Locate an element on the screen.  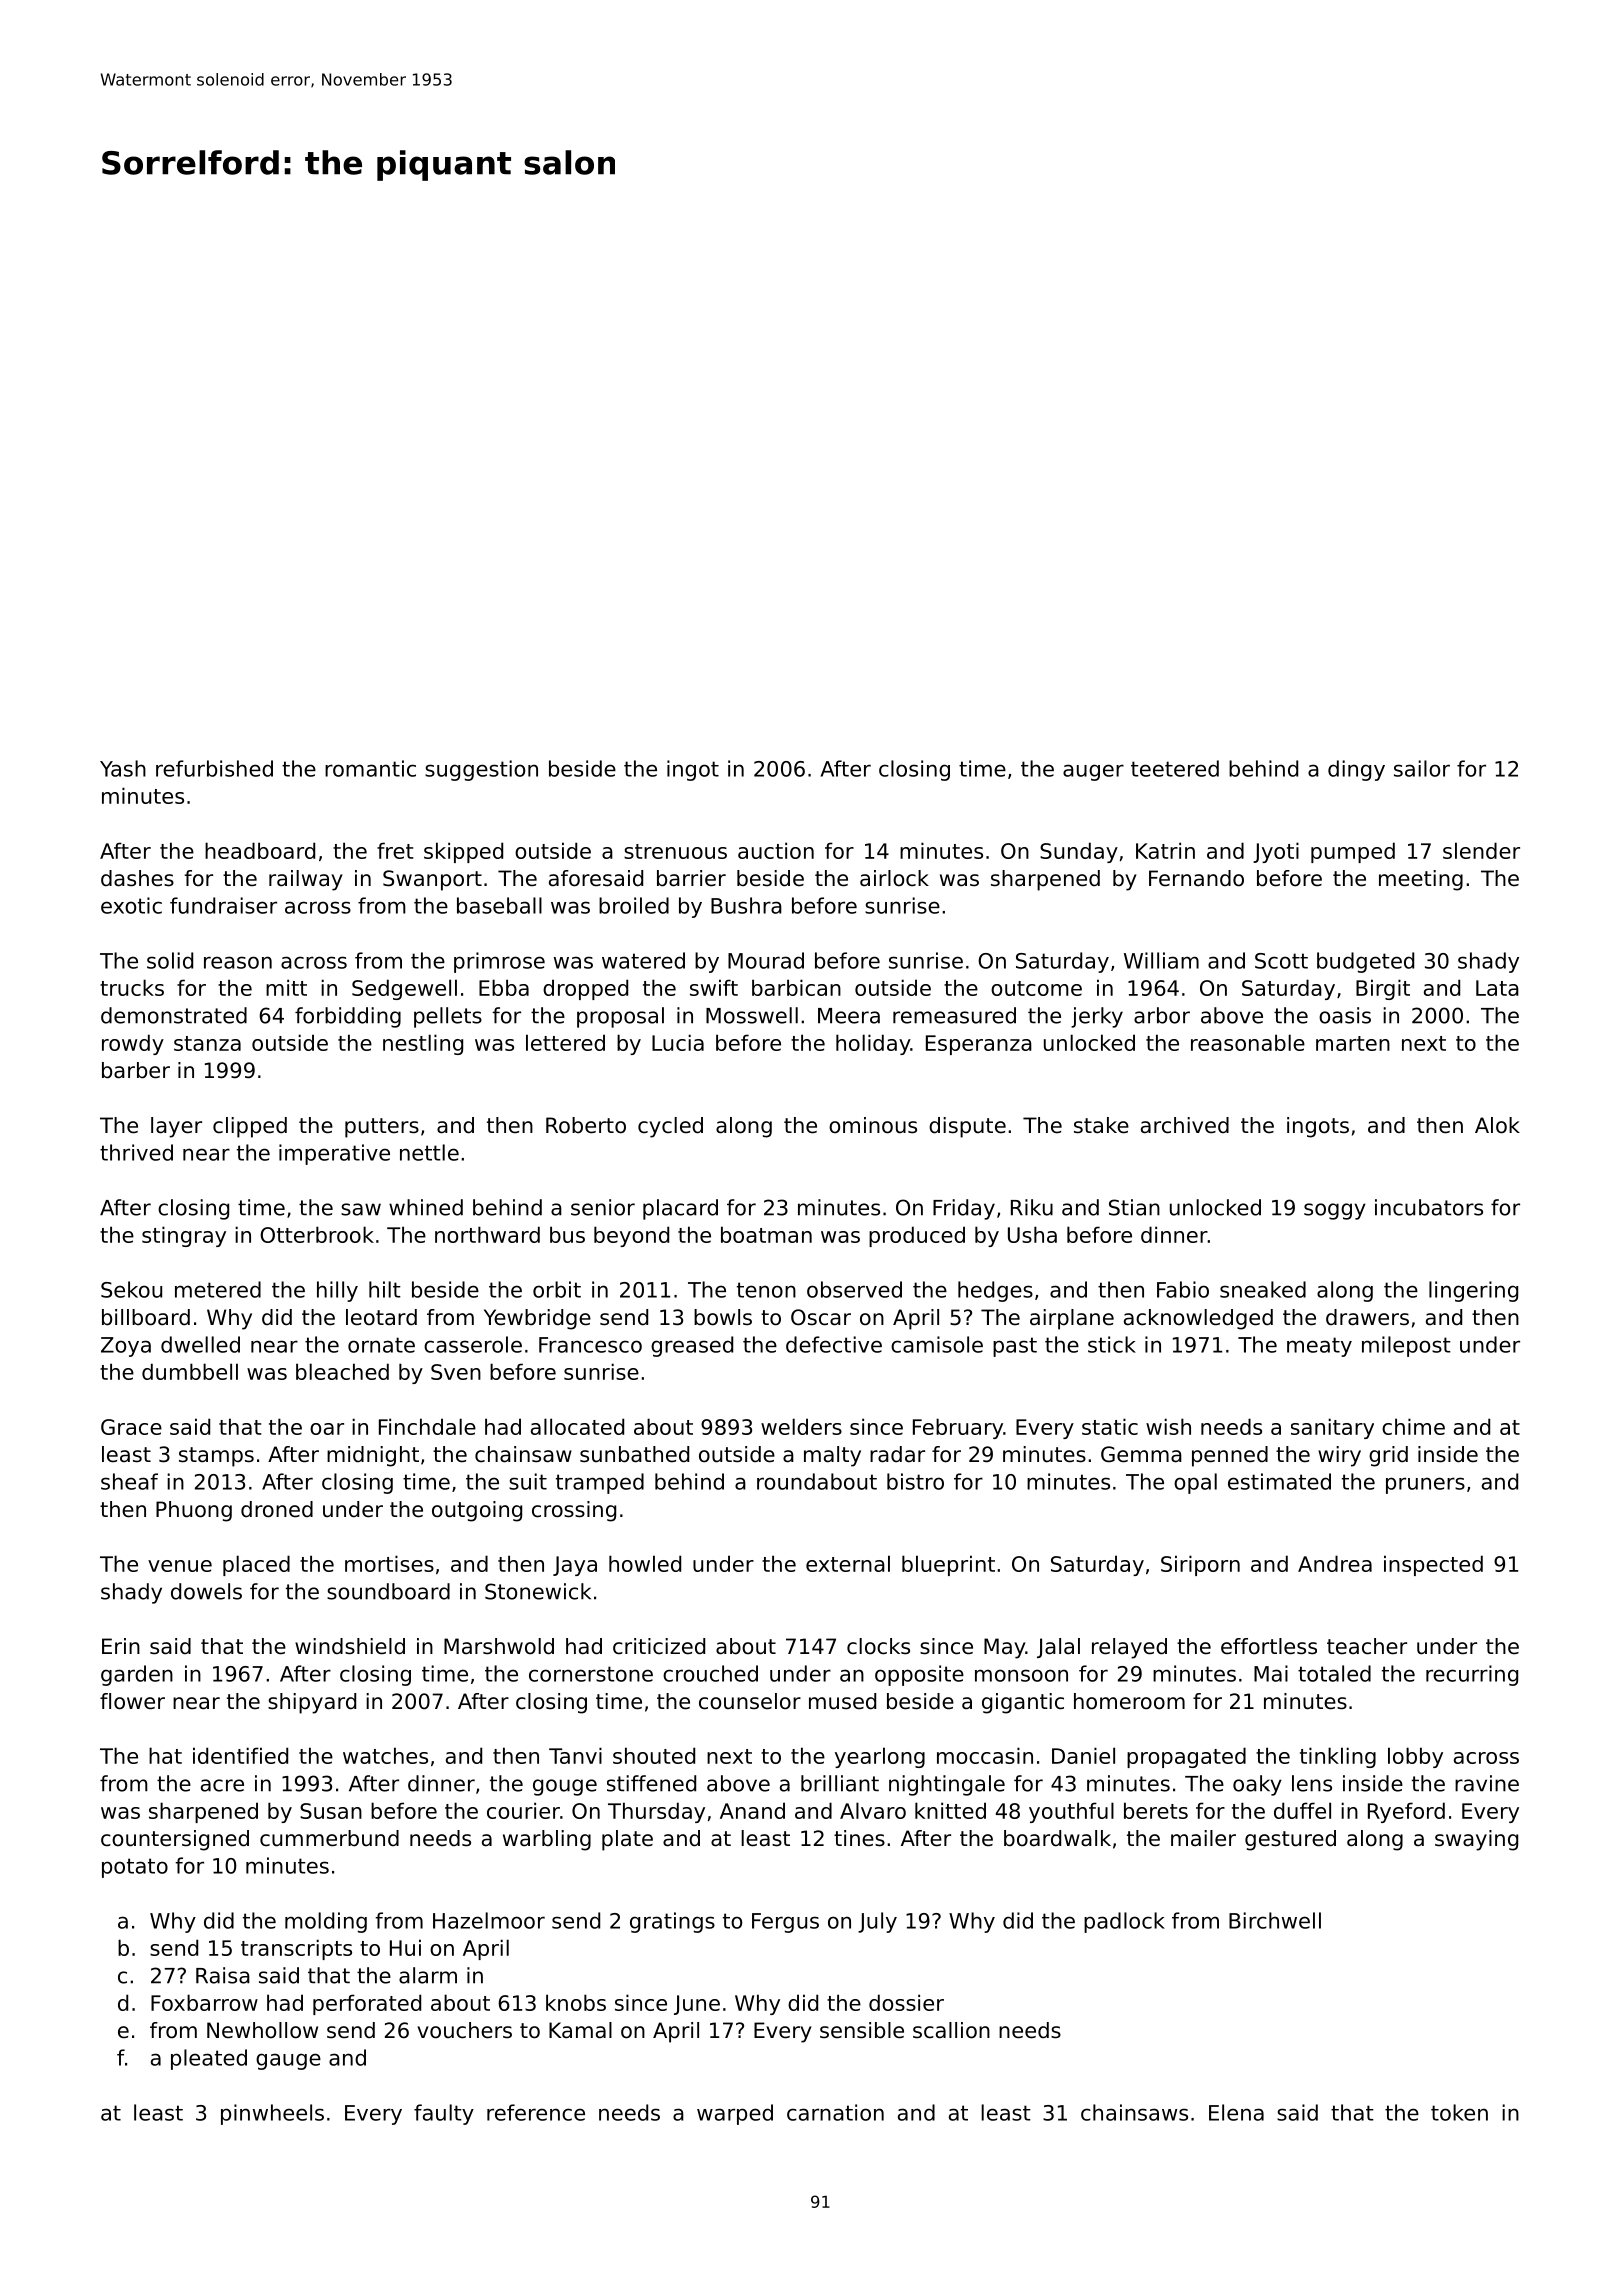
Hazelmoor is located at coordinates (489, 1920).
